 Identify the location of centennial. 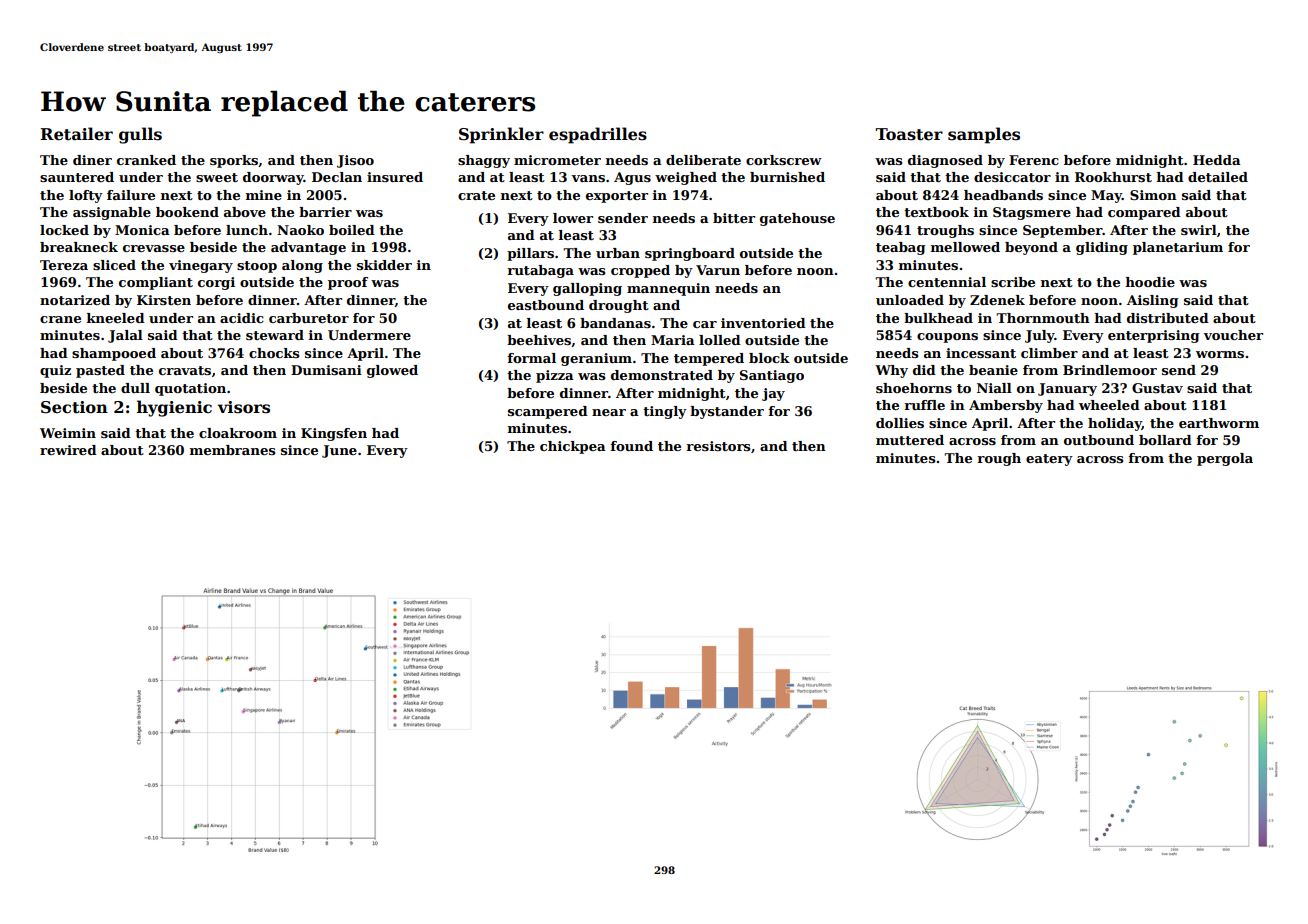
(947, 282).
